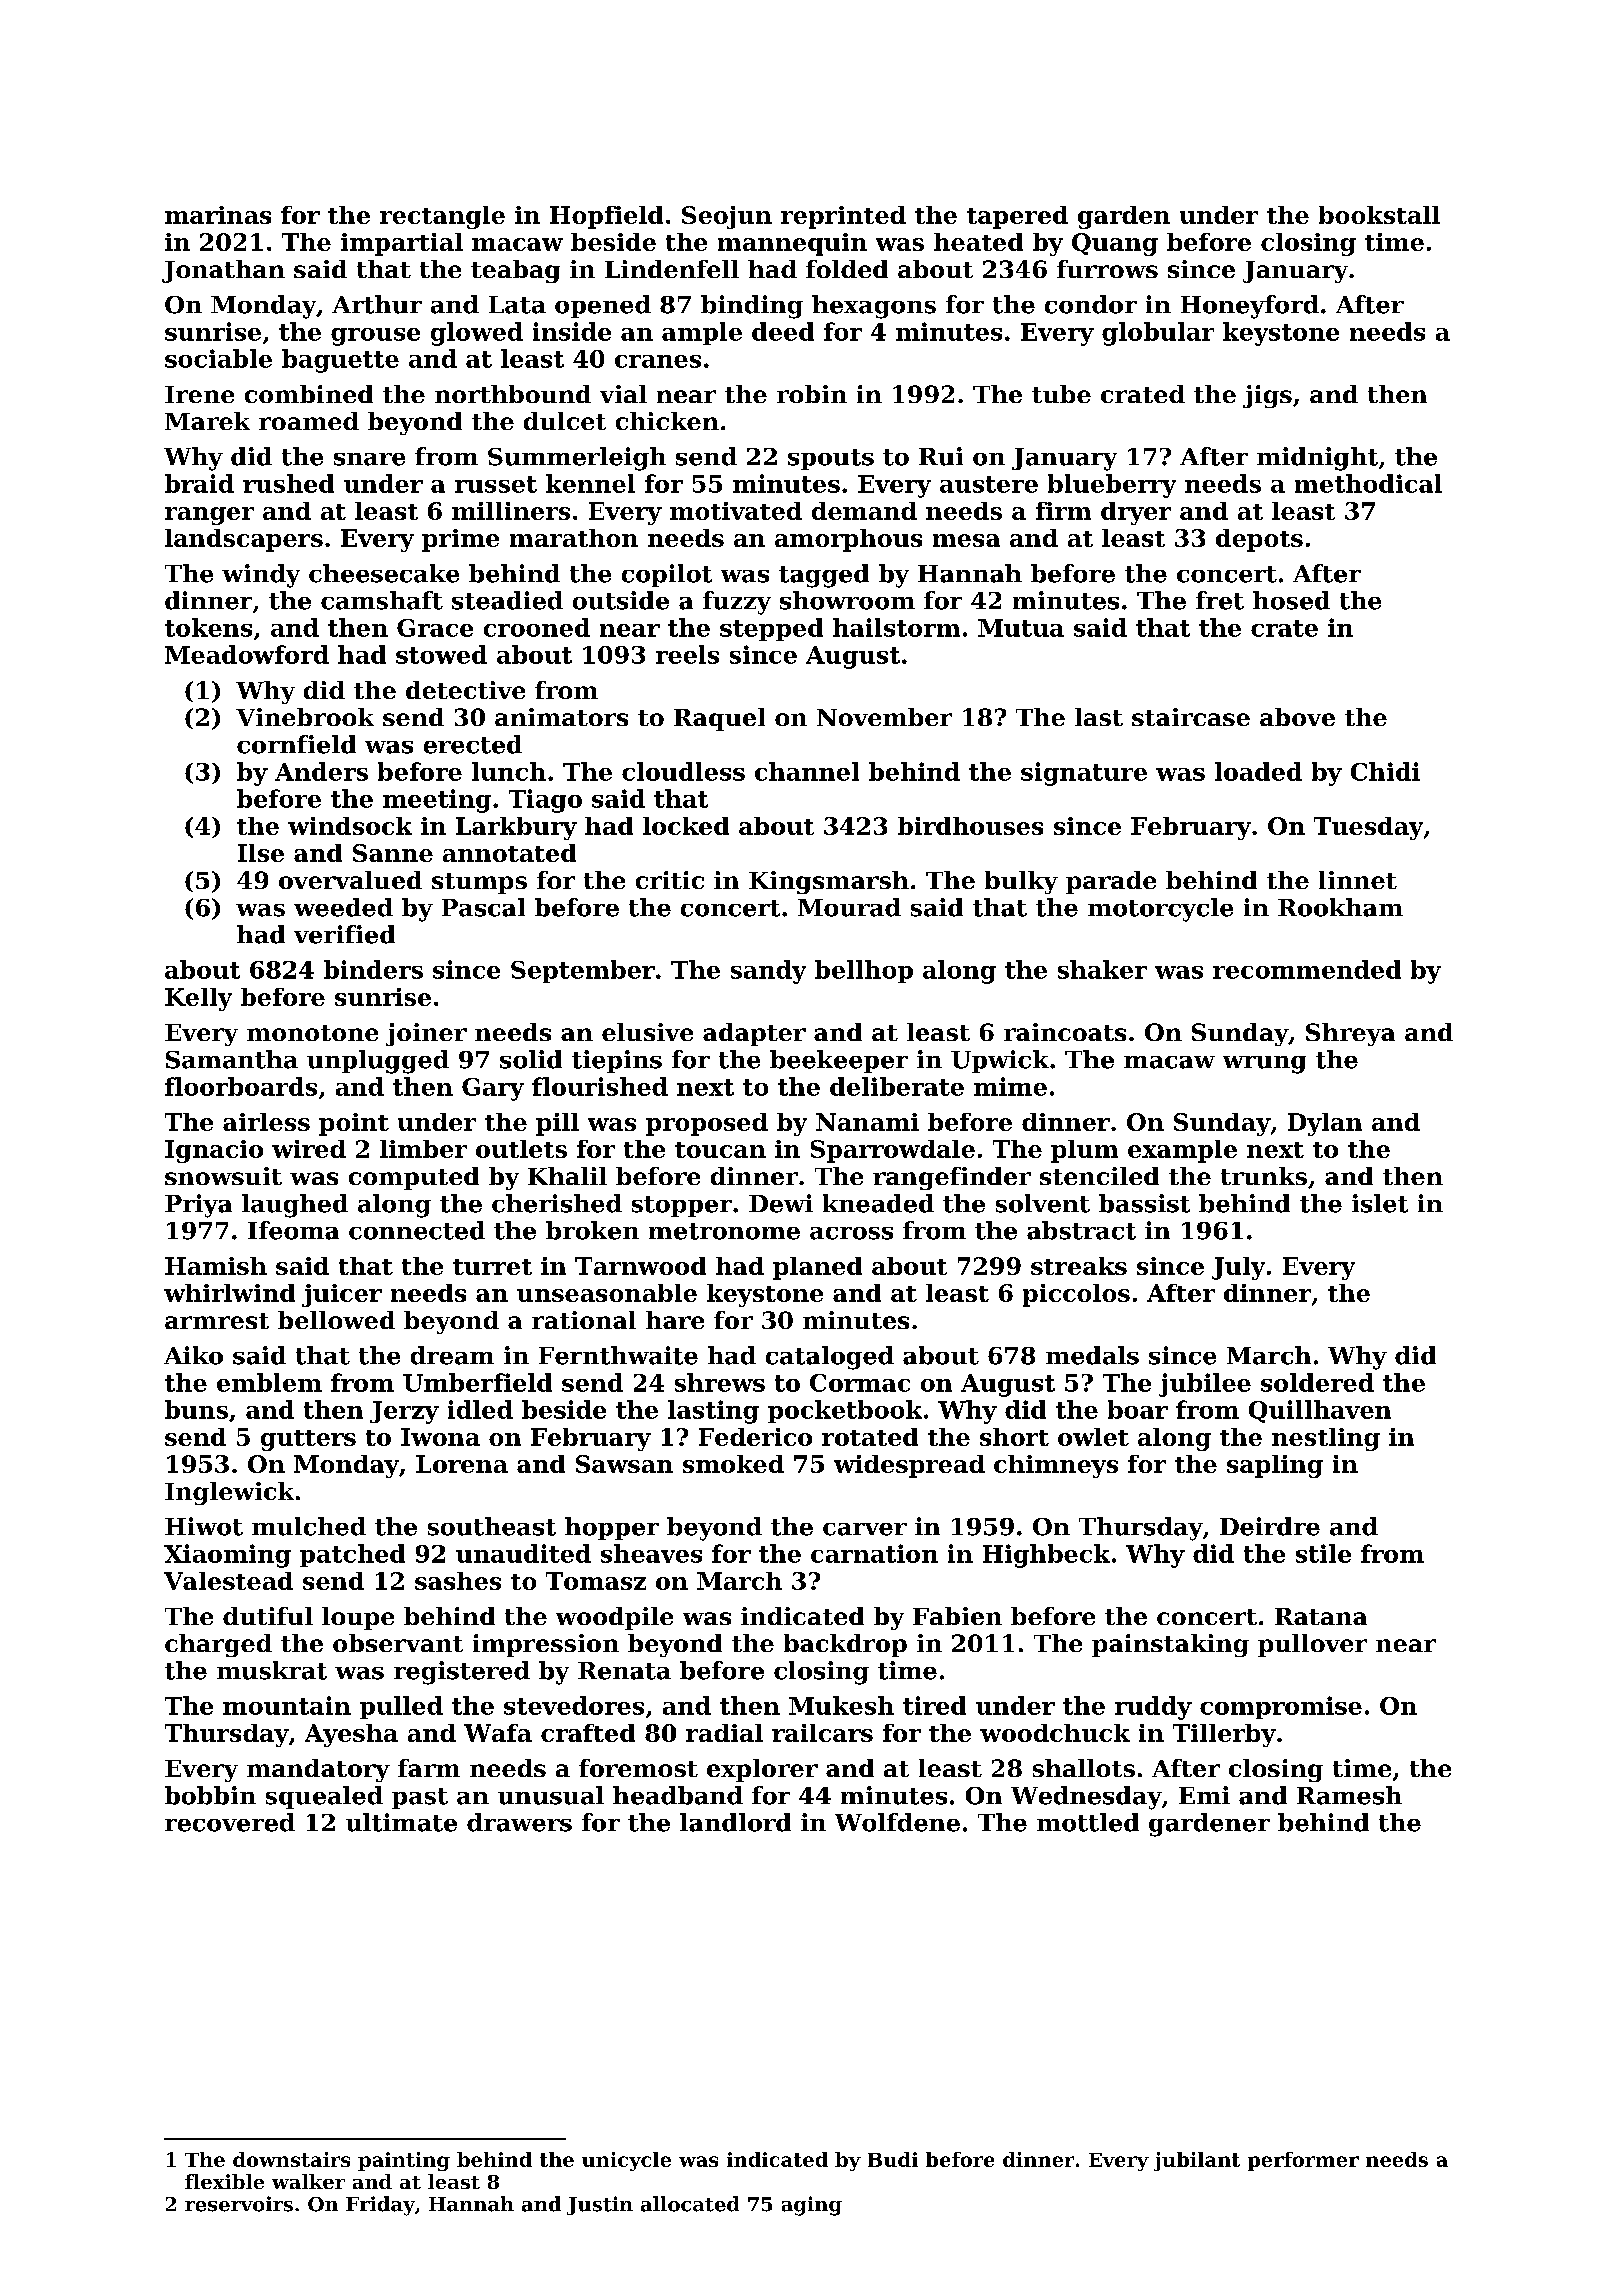 This screenshot has height=2292, width=1620. I want to click on Deirdre, so click(1270, 1526).
